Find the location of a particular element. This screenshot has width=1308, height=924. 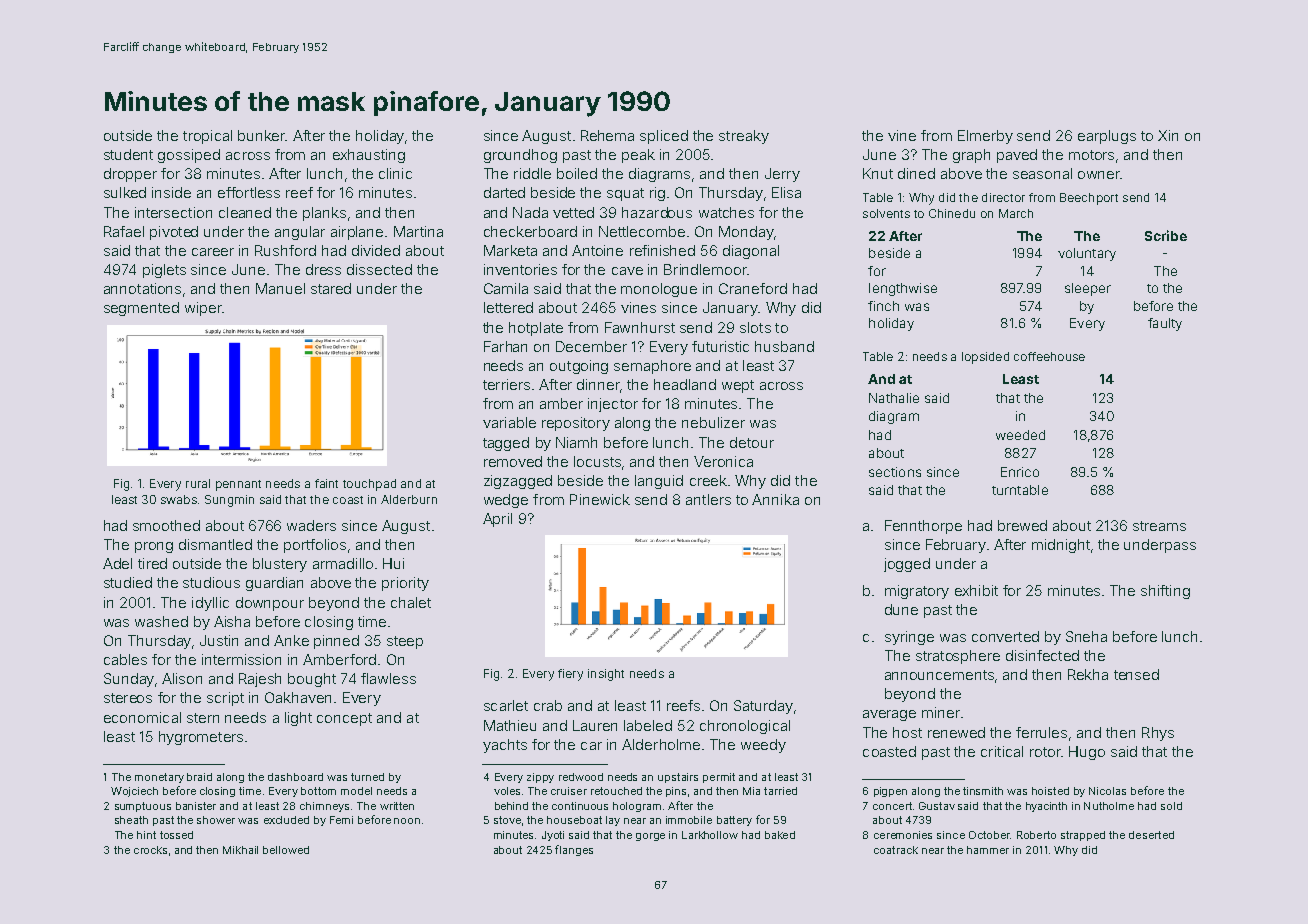

tropical is located at coordinates (207, 137).
